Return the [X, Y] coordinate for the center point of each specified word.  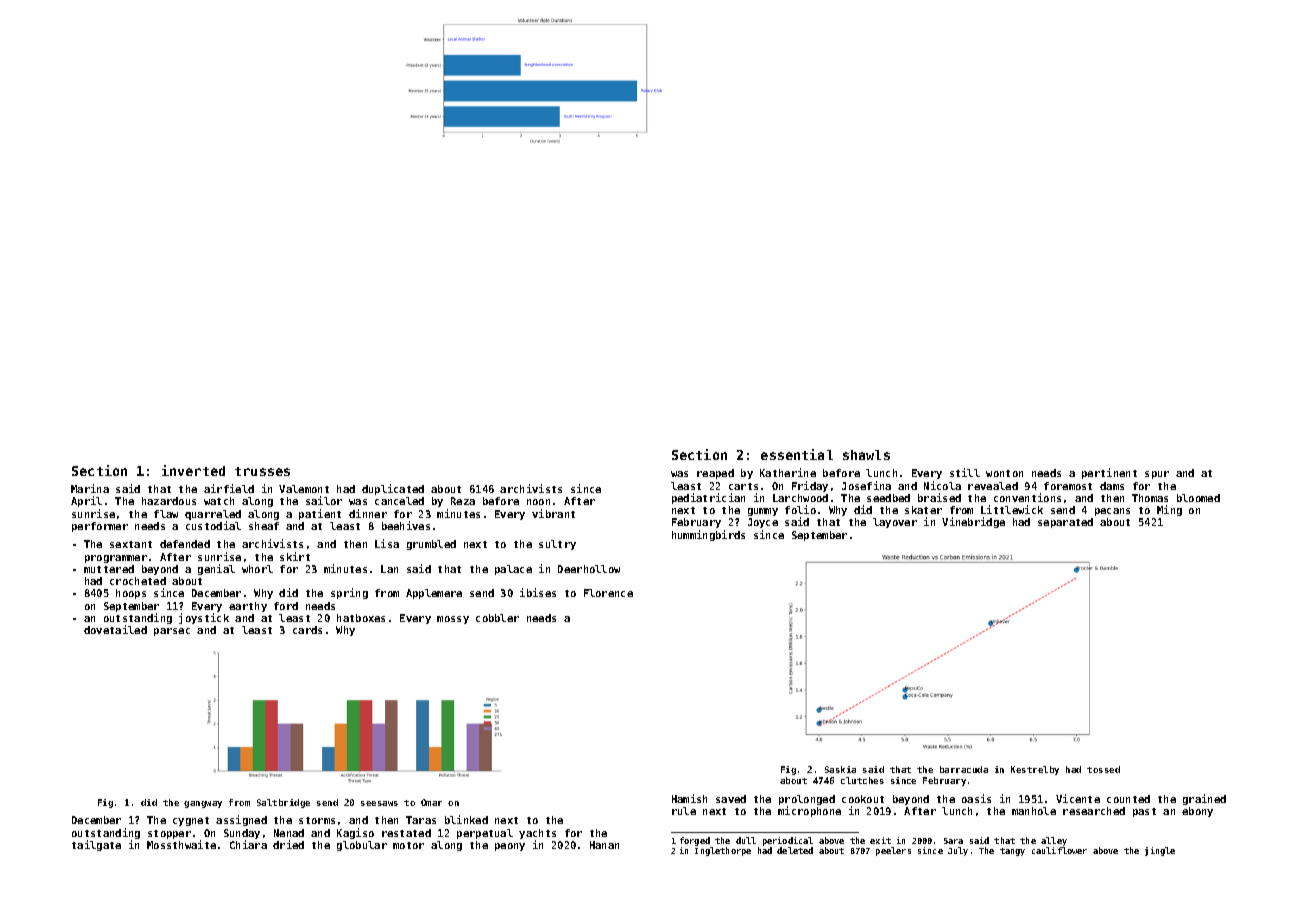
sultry [557, 545]
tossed [1103, 769]
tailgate [96, 845]
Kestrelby [1035, 770]
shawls [866, 455]
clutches [862, 780]
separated [1065, 523]
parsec [172, 632]
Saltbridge [283, 803]
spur [1157, 475]
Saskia [840, 769]
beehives [406, 525]
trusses [262, 471]
